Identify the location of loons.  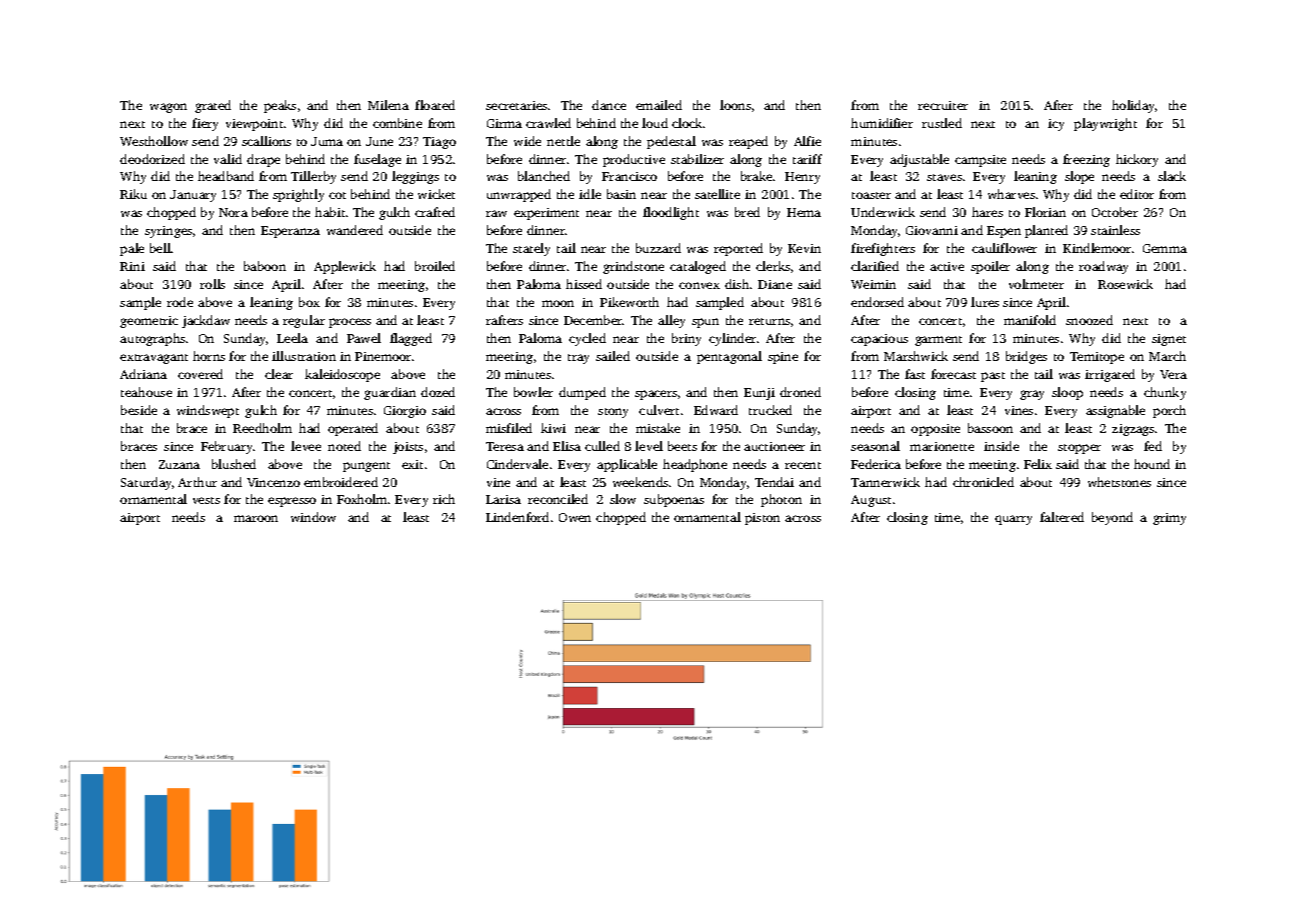
(735, 105).
